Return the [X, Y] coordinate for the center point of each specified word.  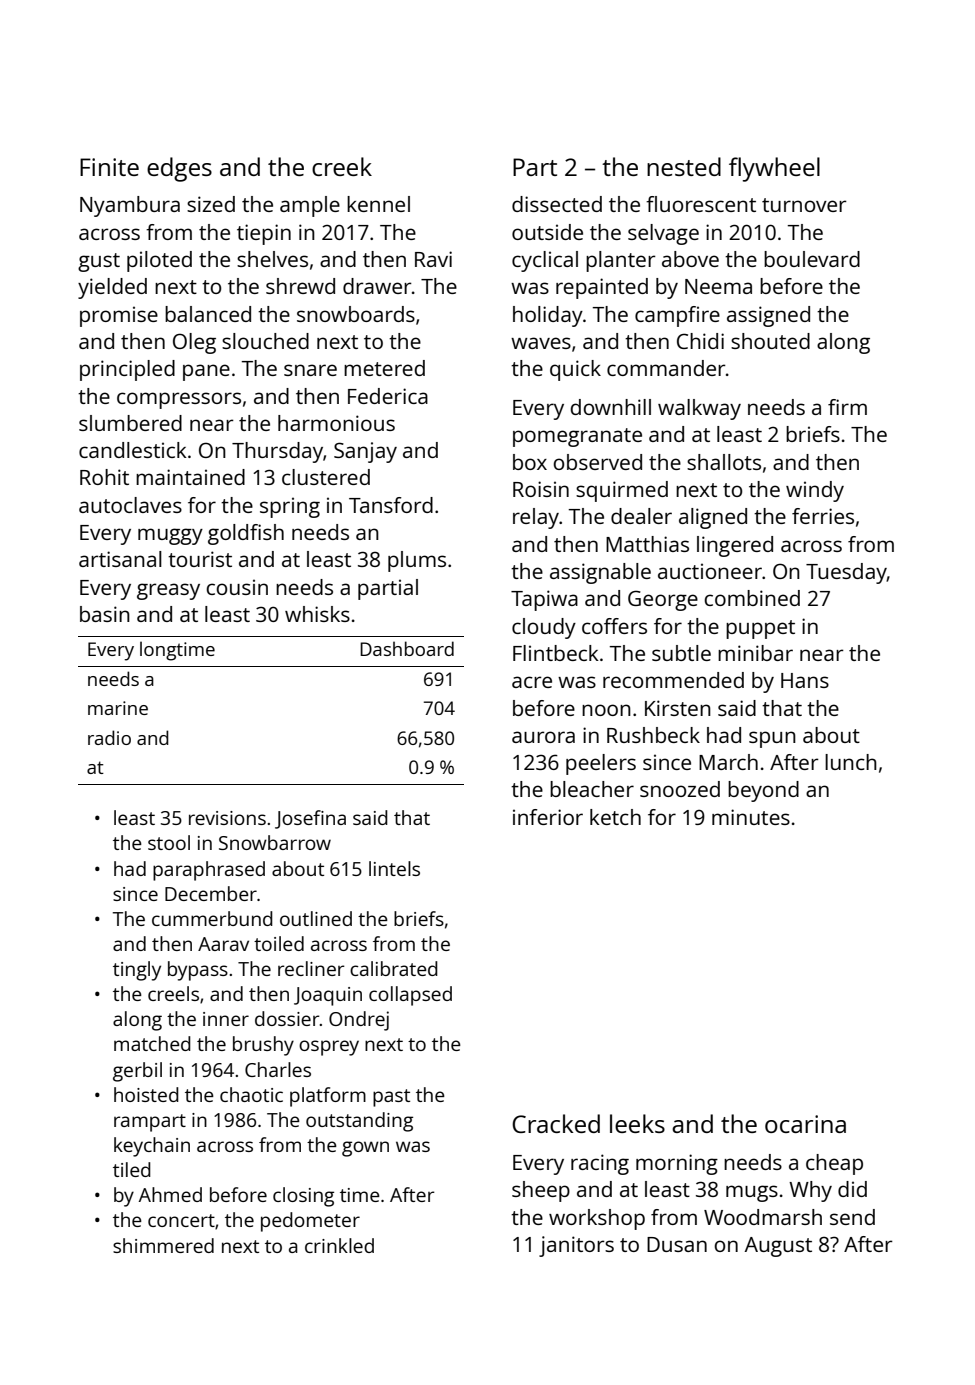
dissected [557, 204]
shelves [272, 259]
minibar [755, 653]
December [211, 893]
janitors [576, 1246]
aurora [543, 737]
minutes [751, 817]
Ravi [433, 259]
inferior [548, 817]
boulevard [812, 259]
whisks [317, 614]
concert [181, 1220]
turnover [804, 205]
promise [119, 316]
